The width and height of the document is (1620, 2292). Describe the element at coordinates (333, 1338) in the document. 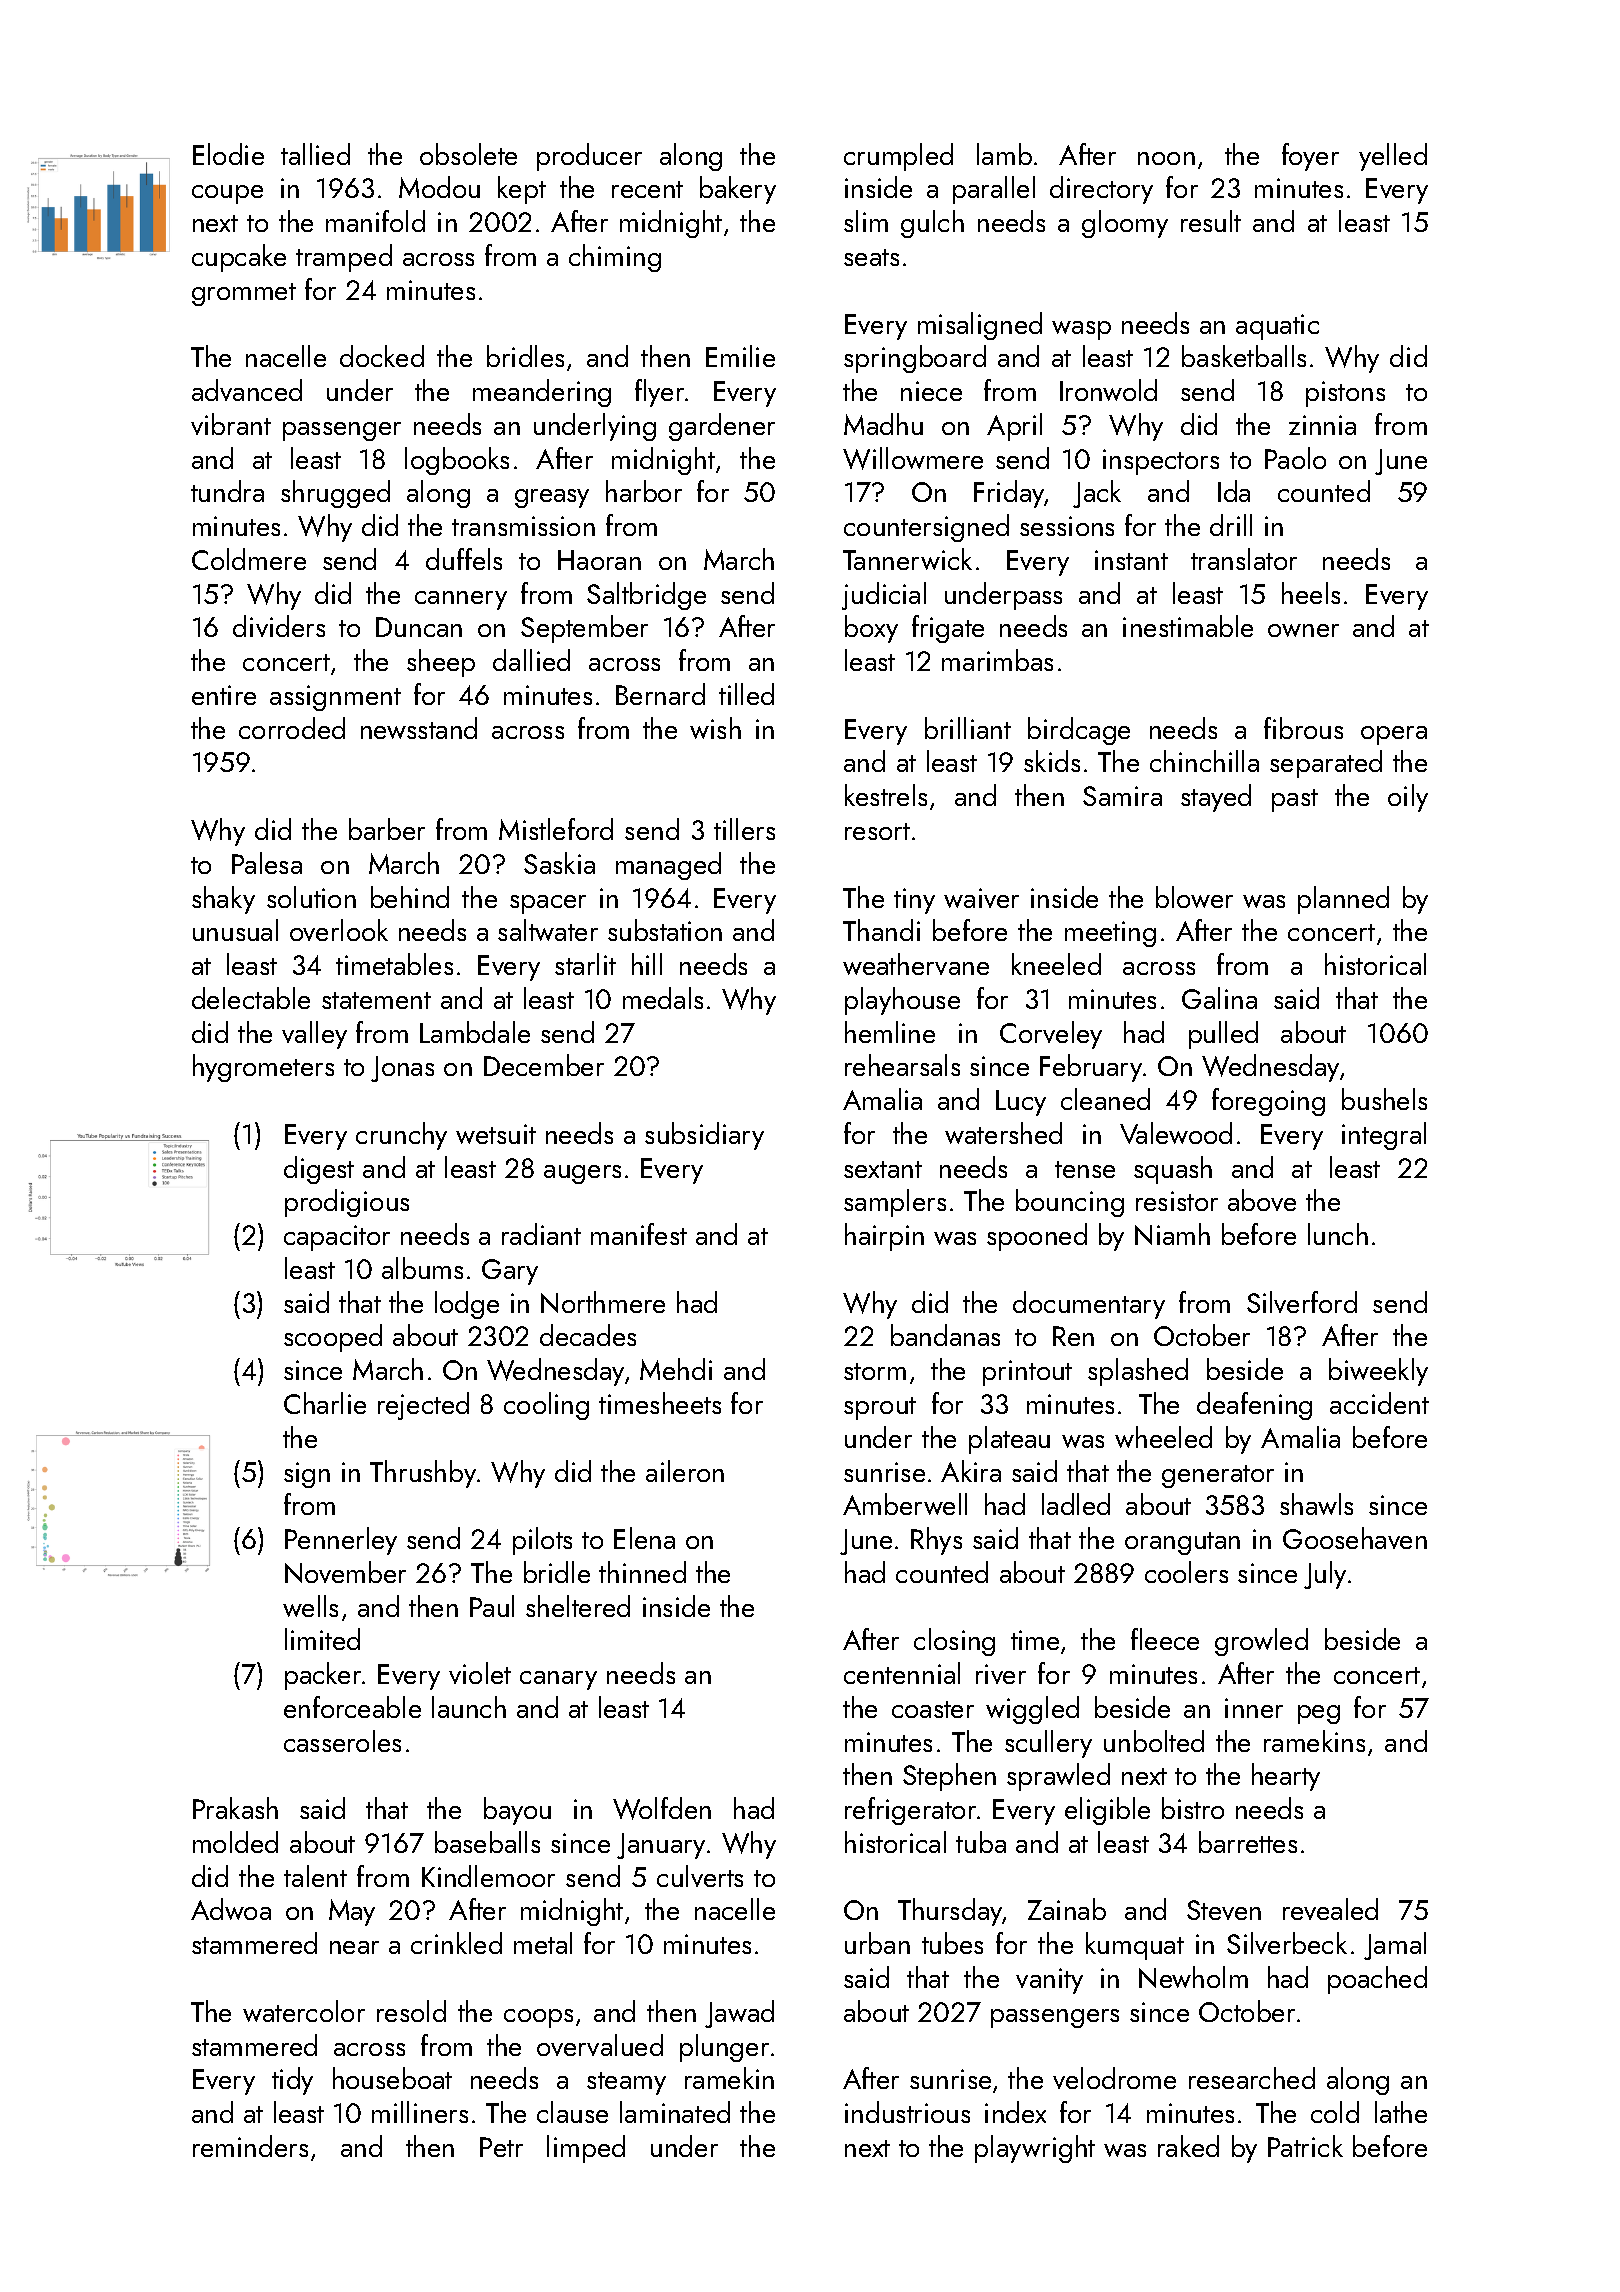

I see `scooped` at that location.
